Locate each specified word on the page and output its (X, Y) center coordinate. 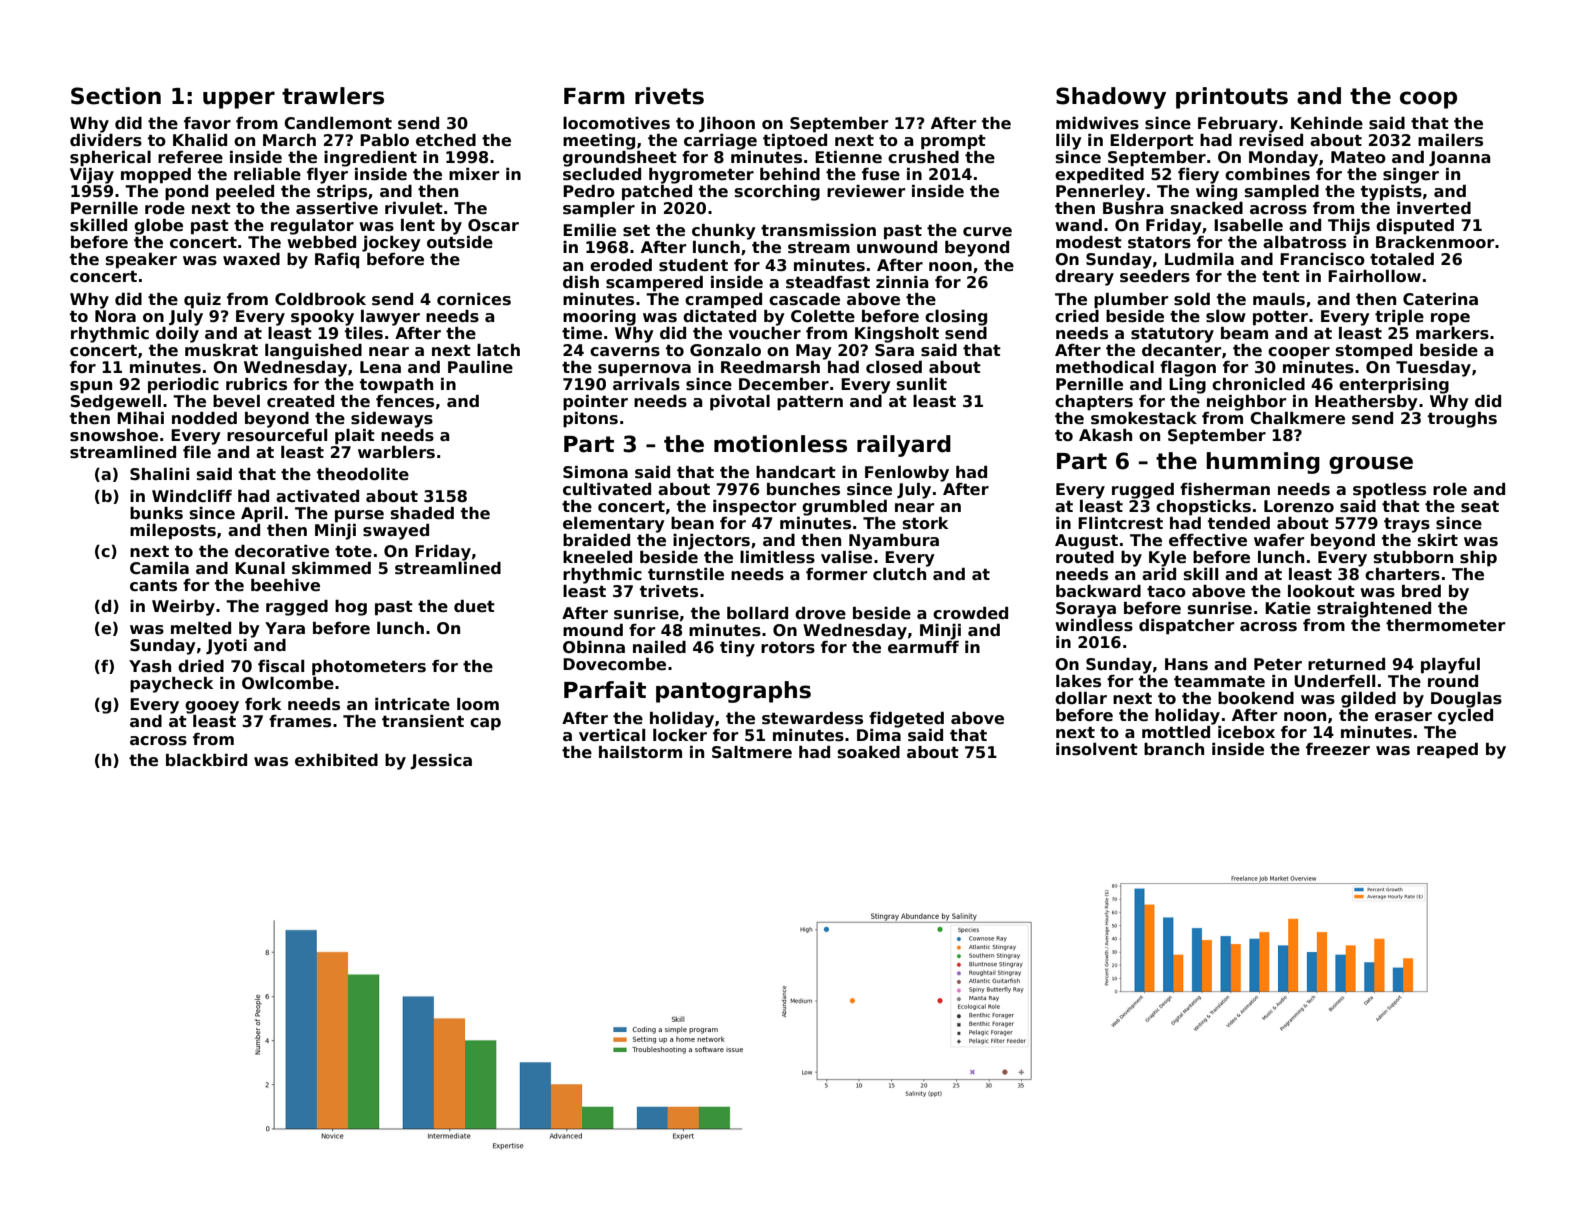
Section (116, 96)
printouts (1232, 98)
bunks (156, 513)
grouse (1371, 465)
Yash (150, 666)
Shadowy (1111, 98)
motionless (780, 444)
